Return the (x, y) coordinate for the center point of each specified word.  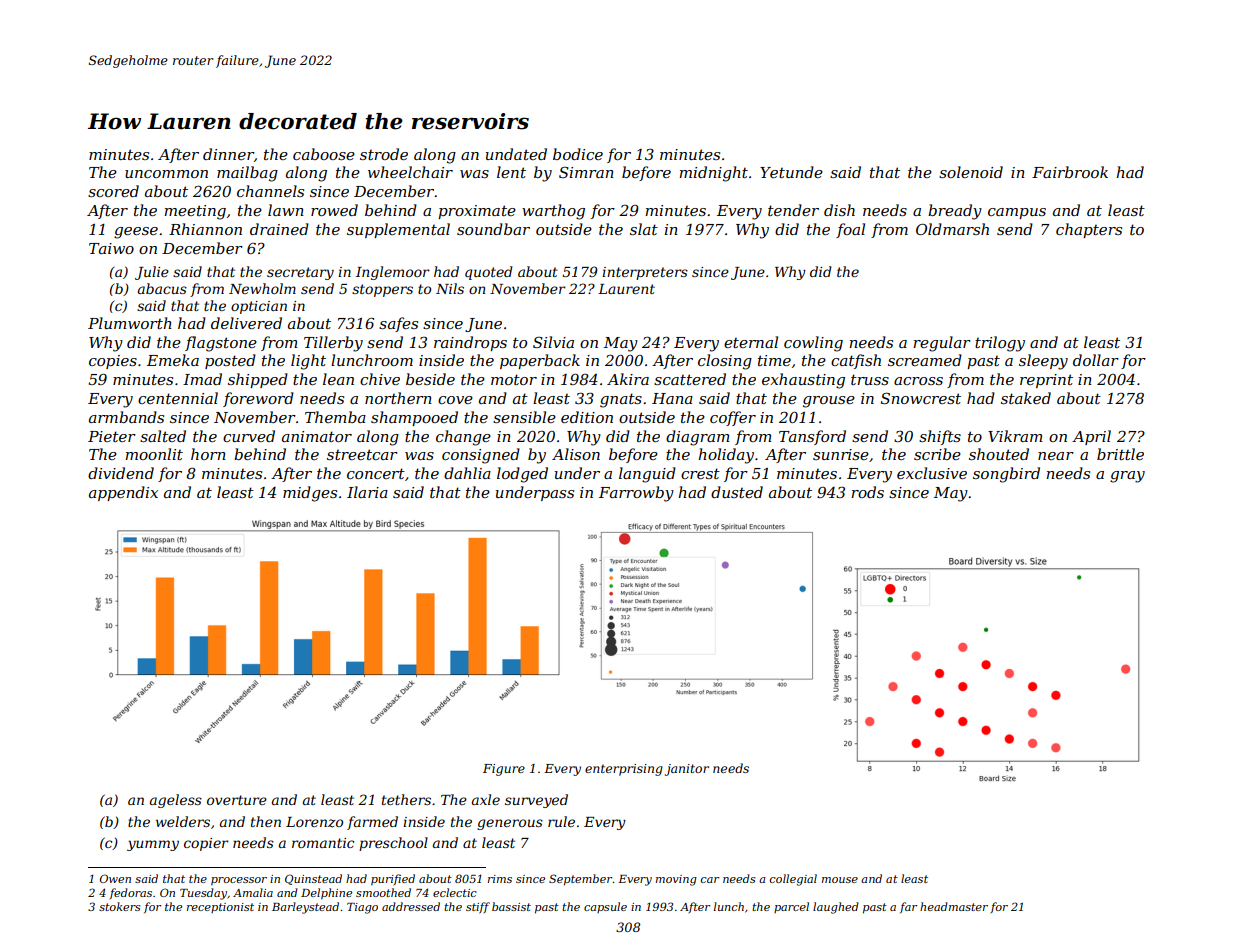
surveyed (536, 801)
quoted (489, 273)
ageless (176, 801)
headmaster (954, 906)
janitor (687, 770)
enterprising (624, 770)
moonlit (154, 454)
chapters (1089, 230)
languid (647, 475)
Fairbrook (1070, 172)
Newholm (262, 288)
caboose (324, 154)
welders (183, 821)
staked (1026, 398)
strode (384, 154)
